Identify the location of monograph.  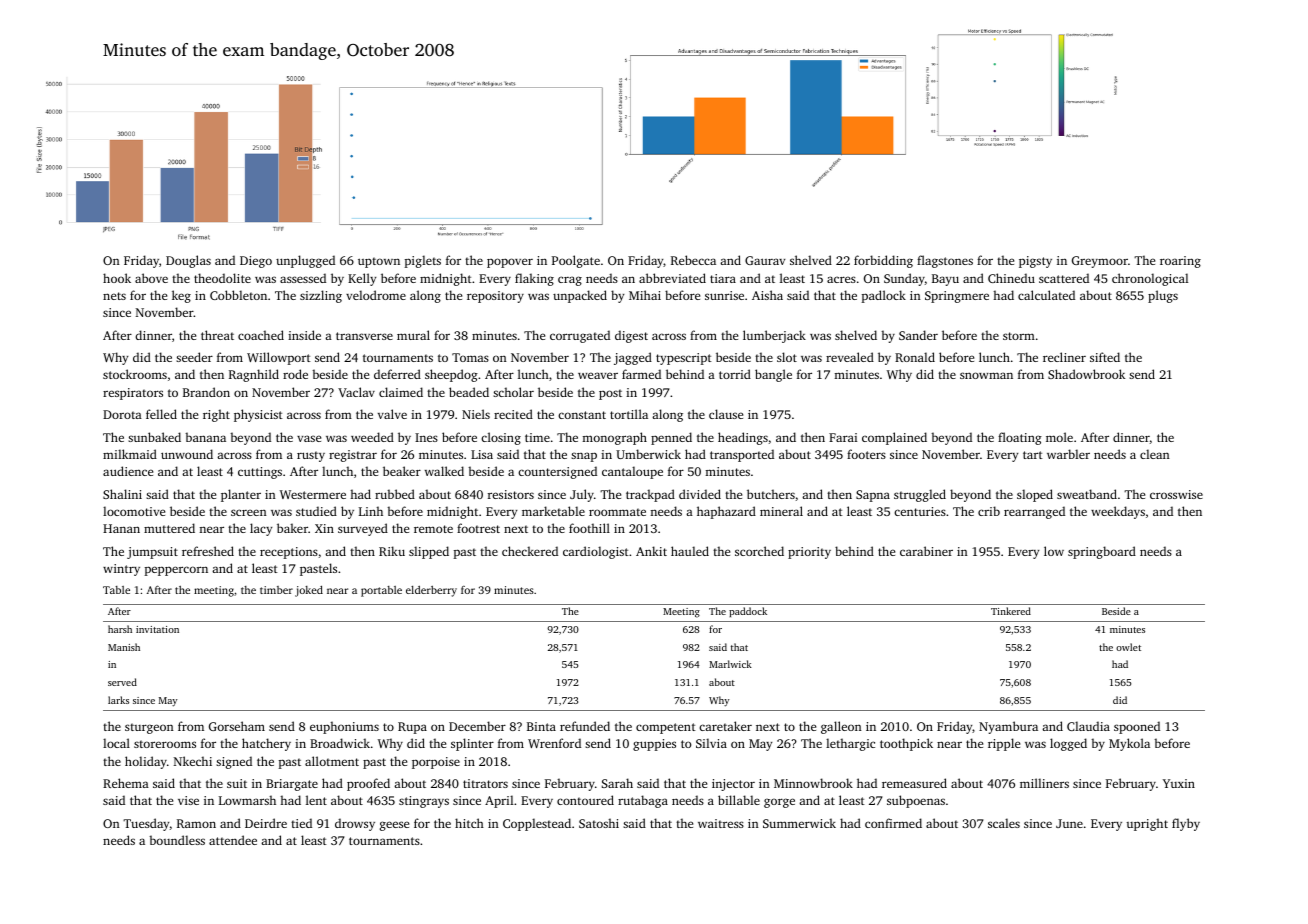
(614, 438).
